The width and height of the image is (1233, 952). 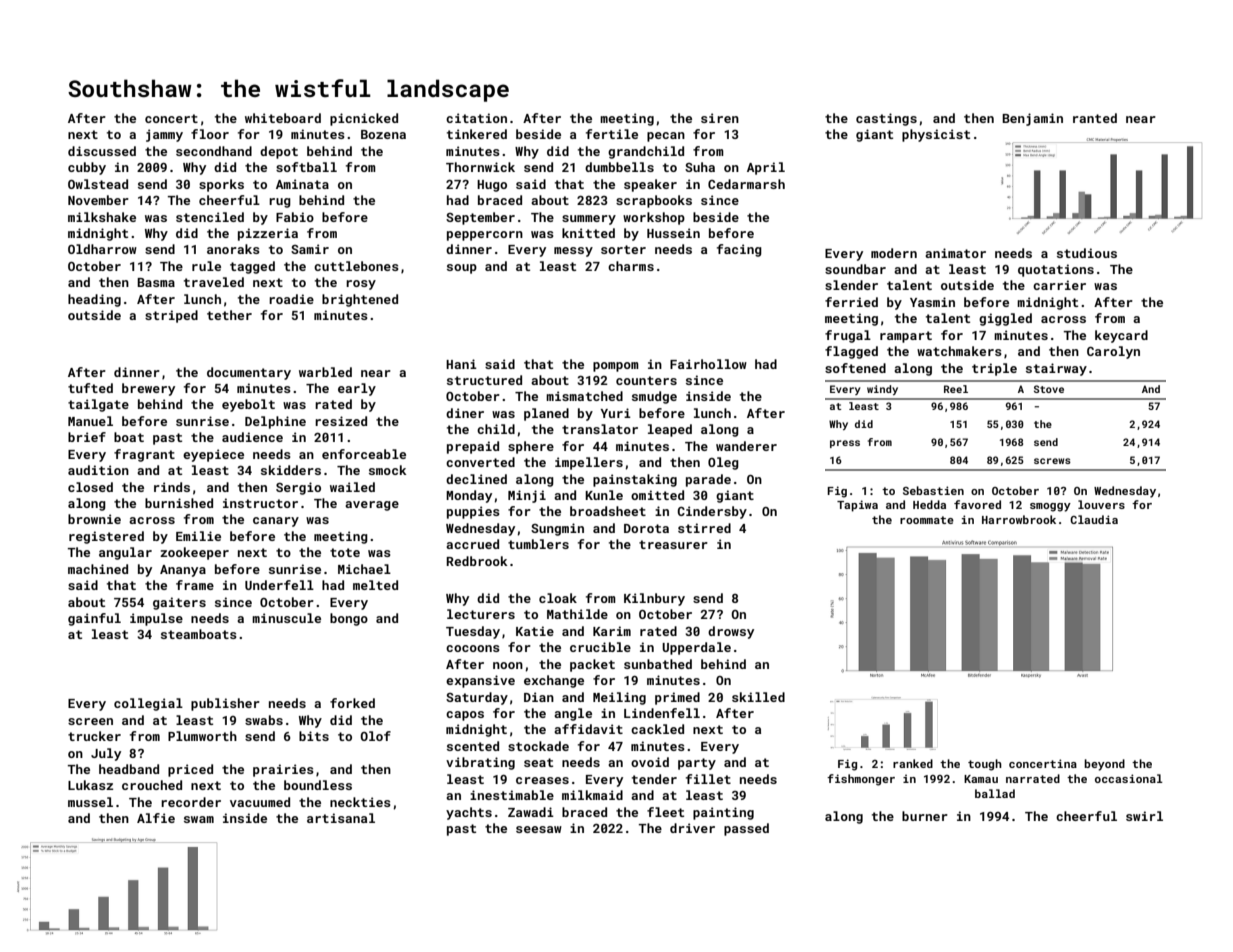 I want to click on speaker, so click(x=650, y=185).
